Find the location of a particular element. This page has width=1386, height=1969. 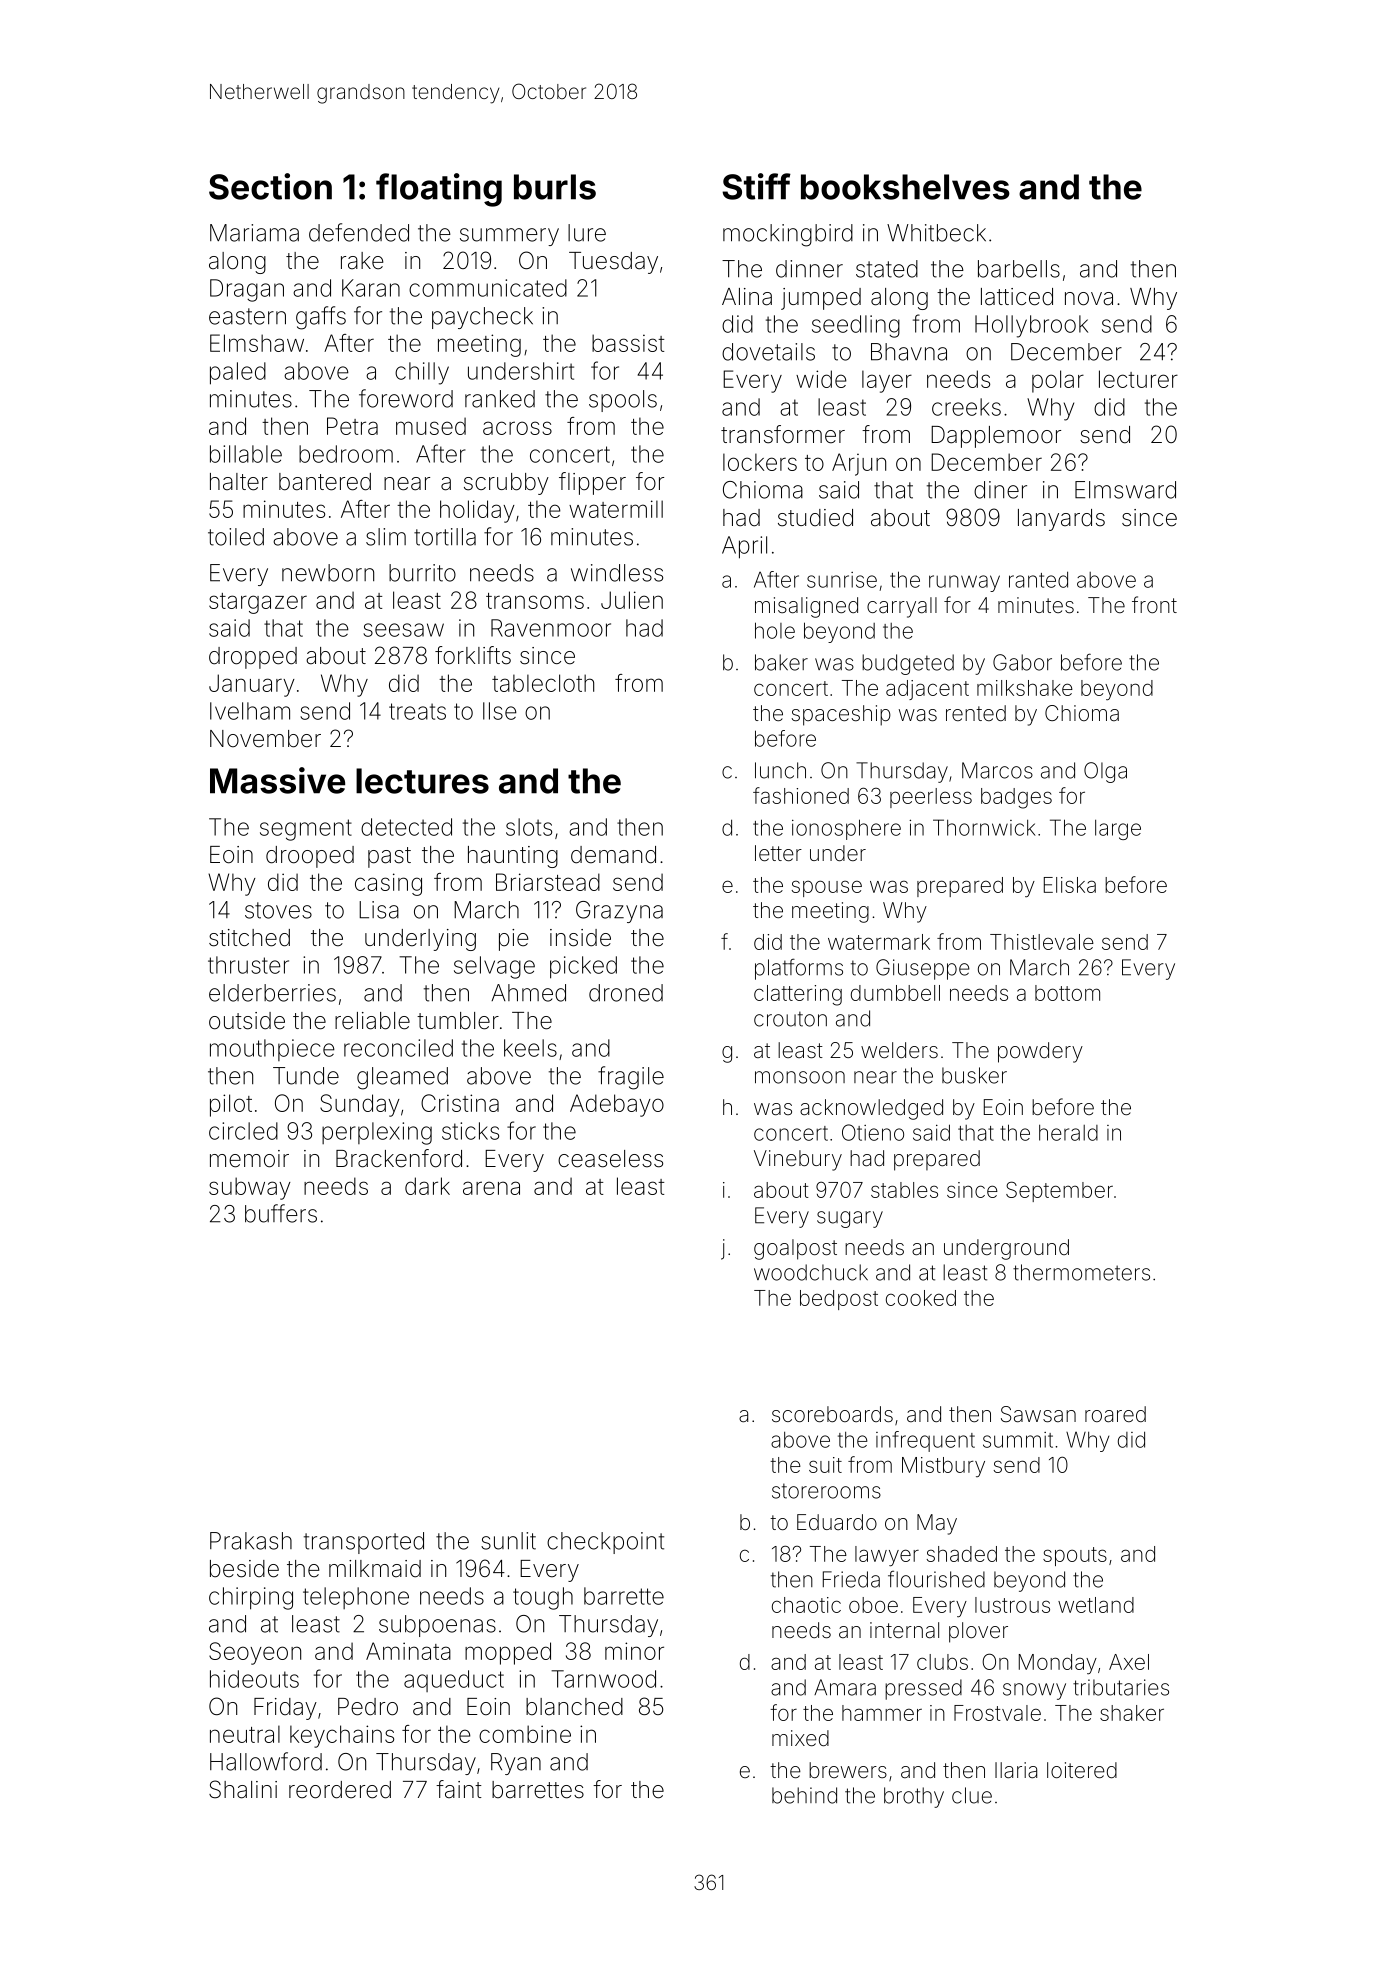

burls is located at coordinates (555, 187).
